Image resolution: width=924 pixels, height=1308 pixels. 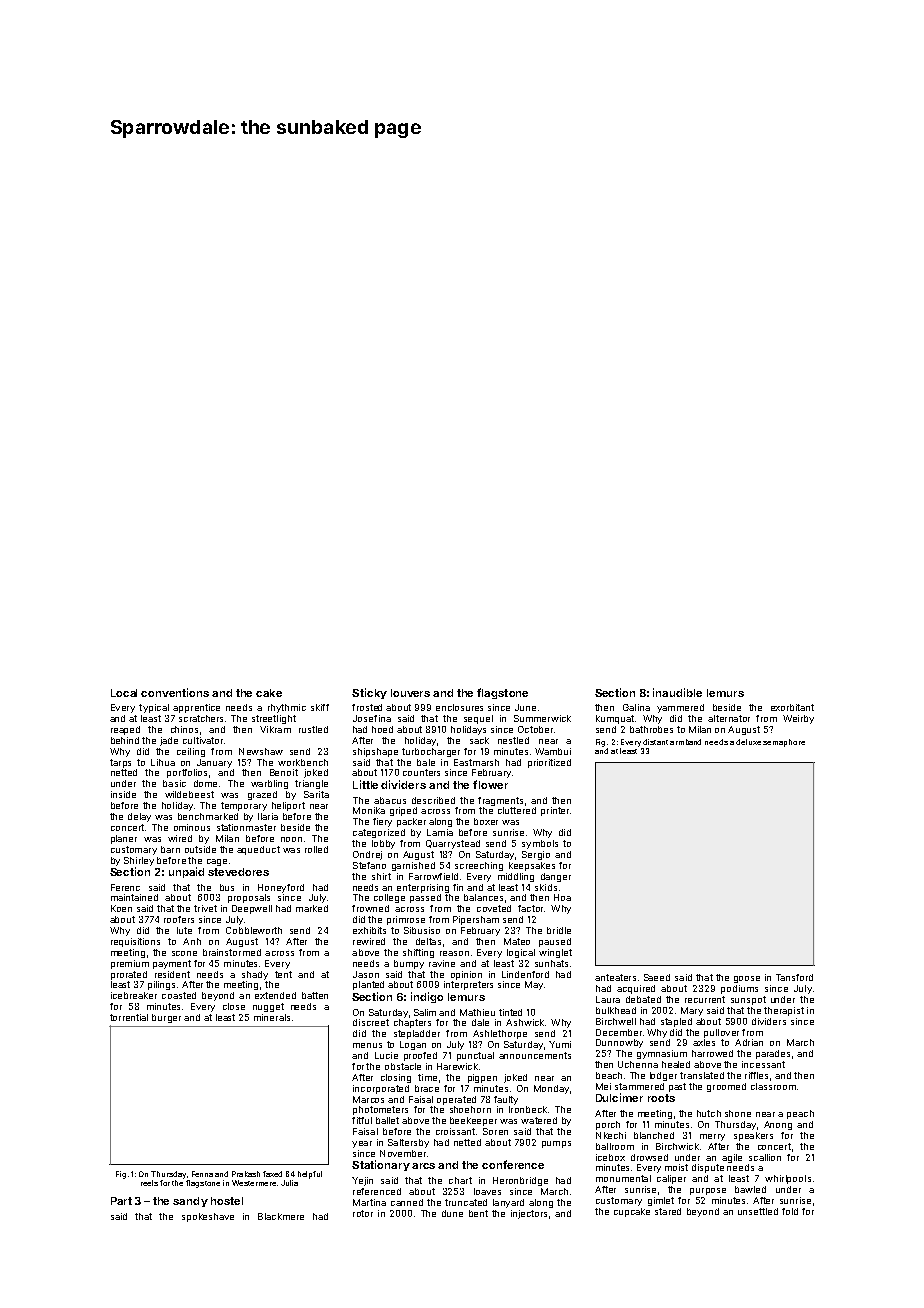 What do you see at coordinates (196, 708) in the screenshot?
I see `apprentice` at bounding box center [196, 708].
